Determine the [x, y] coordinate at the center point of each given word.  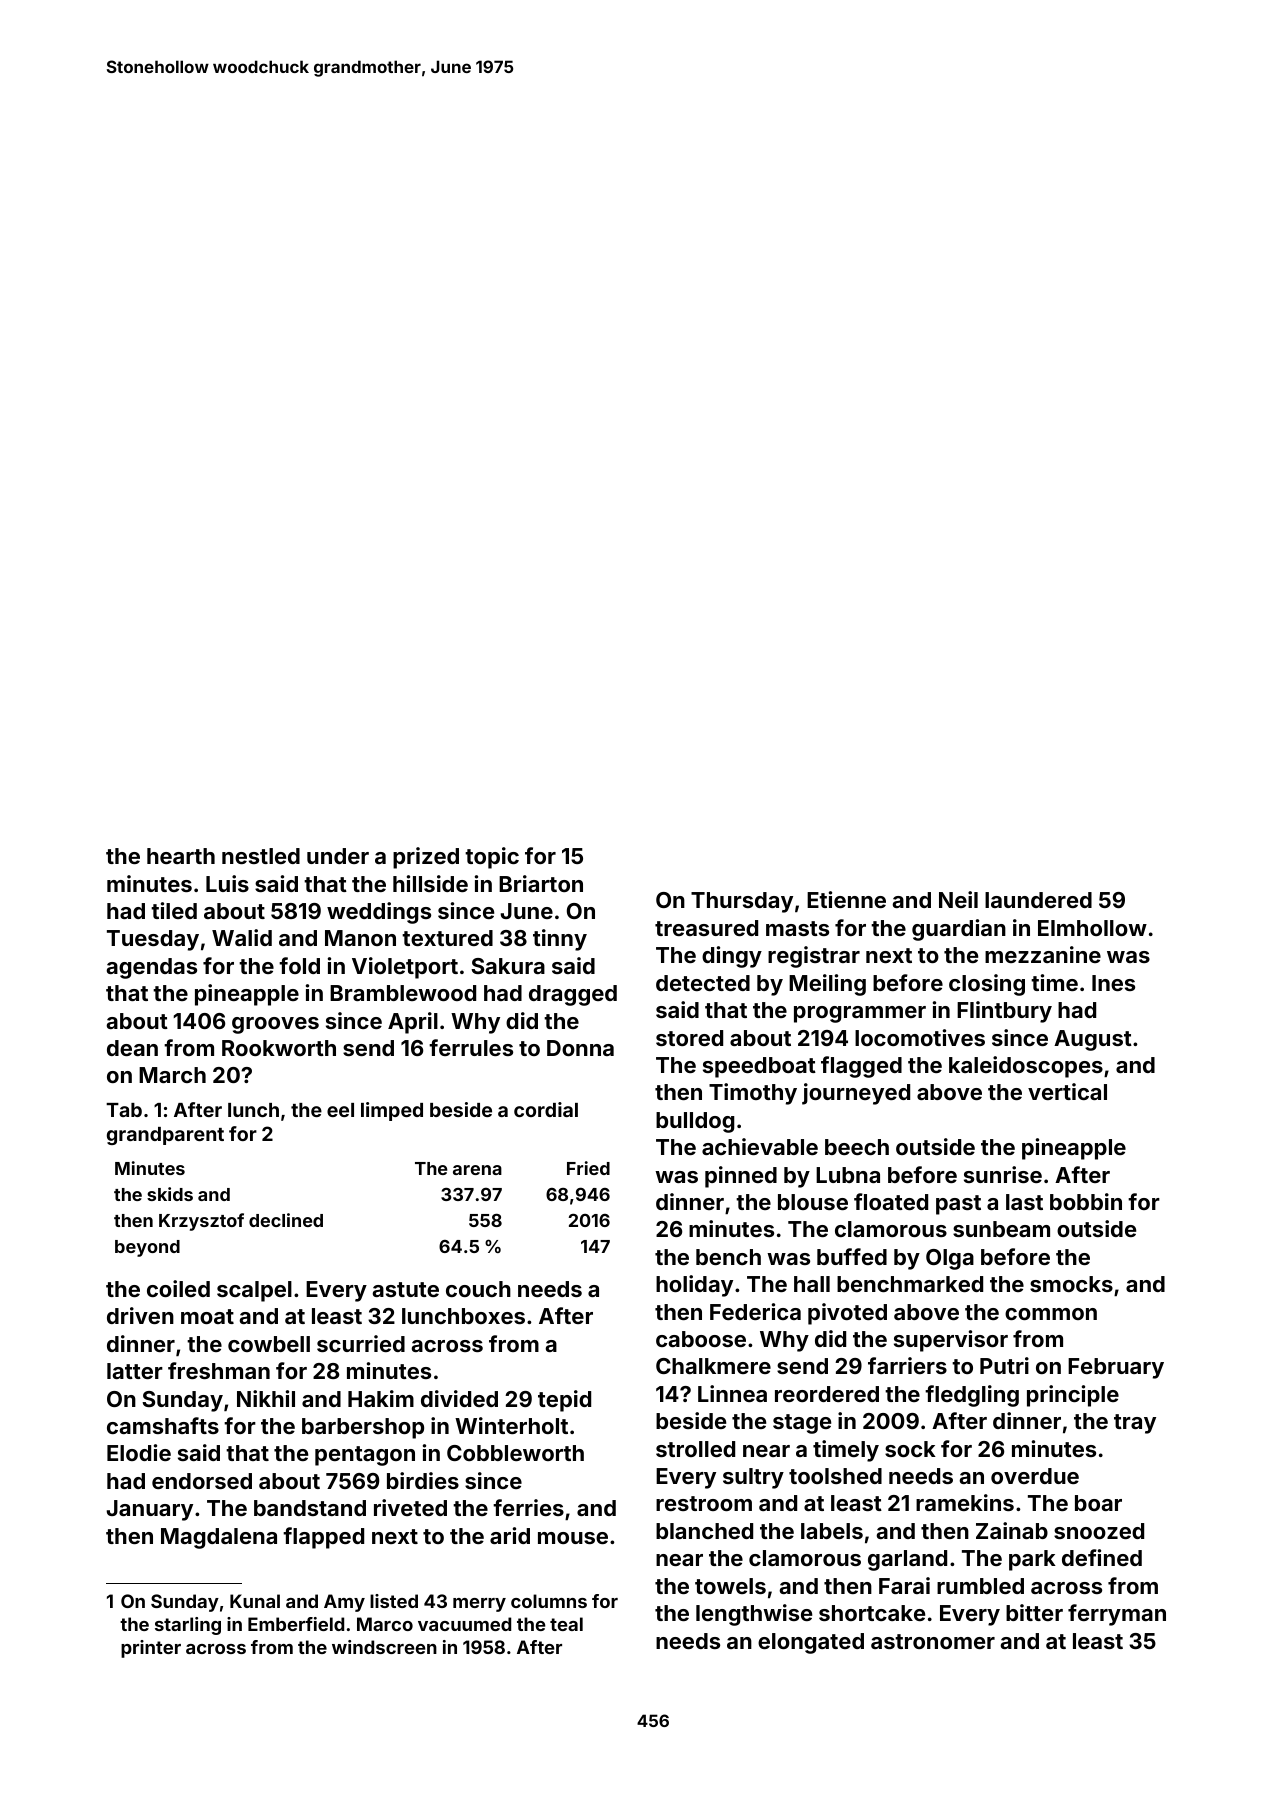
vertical [1067, 1091]
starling [188, 1626]
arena [477, 1170]
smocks [1071, 1284]
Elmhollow [1092, 928]
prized [426, 858]
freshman [219, 1370]
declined [286, 1220]
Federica [755, 1311]
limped [392, 1111]
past [958, 1205]
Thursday [742, 902]
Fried [588, 1168]
